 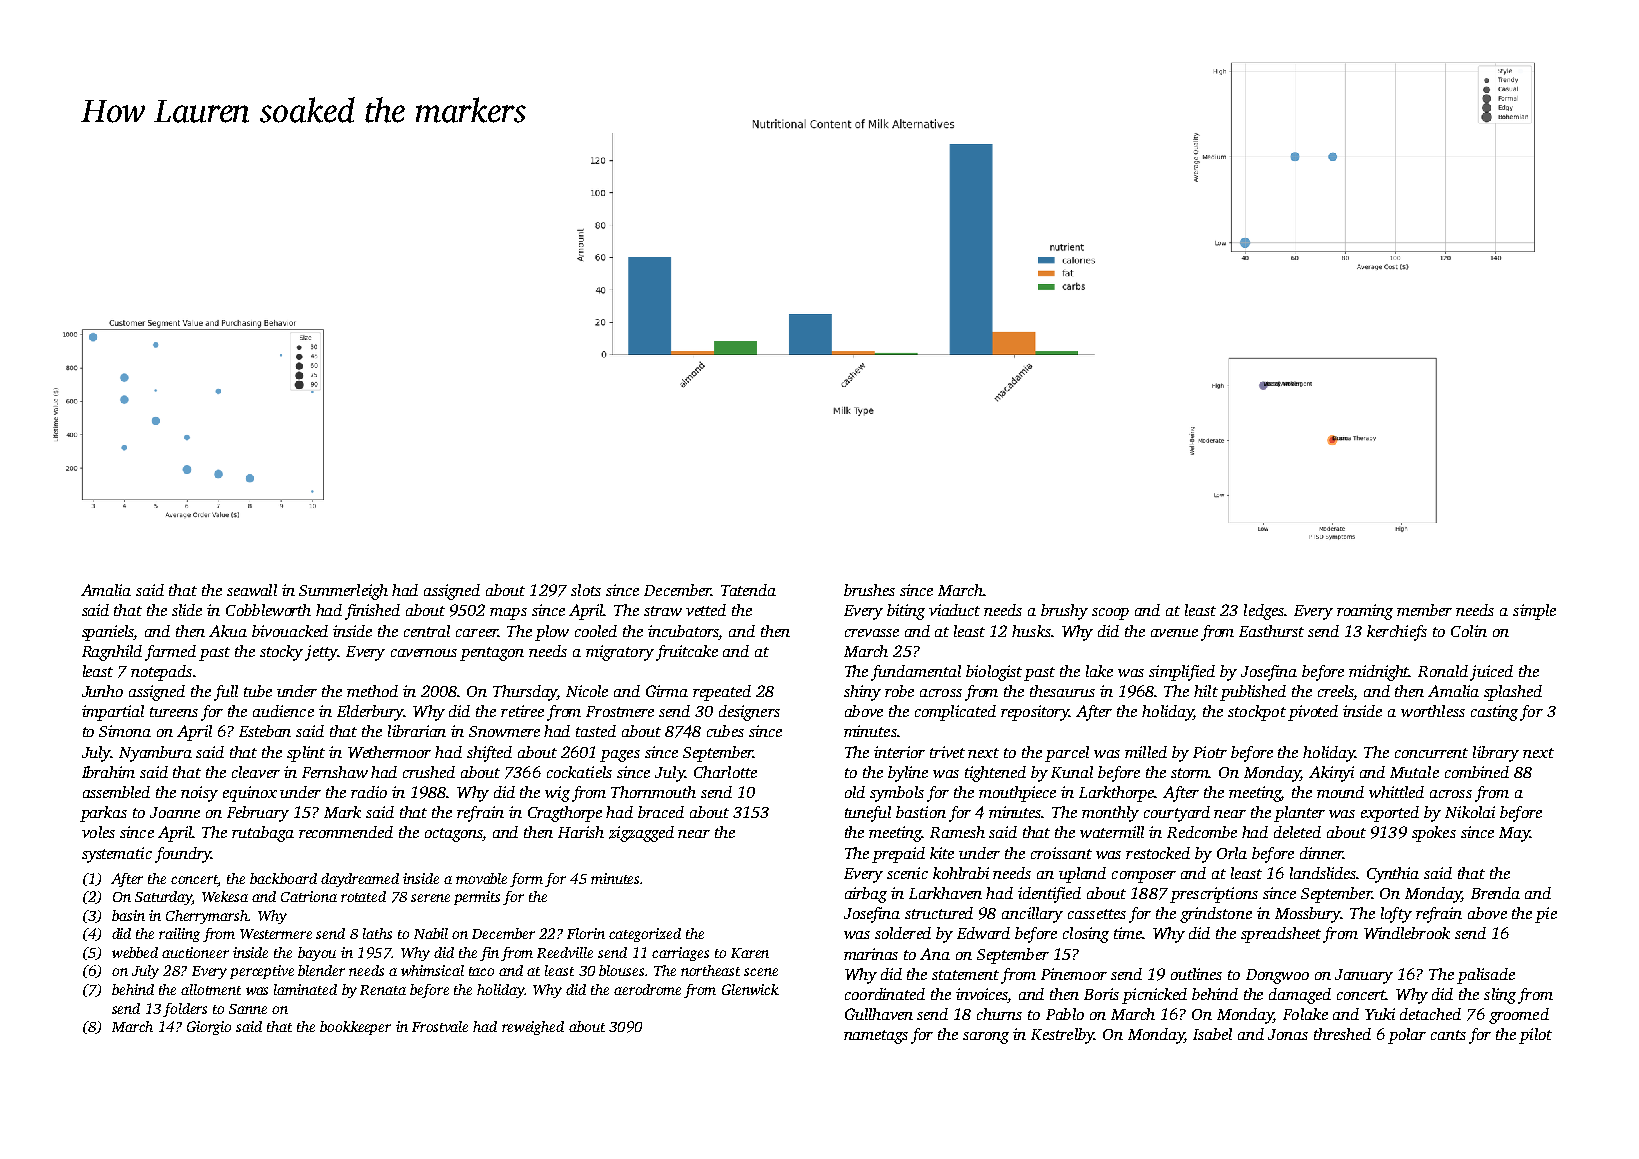 What do you see at coordinates (252, 590) in the screenshot?
I see `seawall` at bounding box center [252, 590].
